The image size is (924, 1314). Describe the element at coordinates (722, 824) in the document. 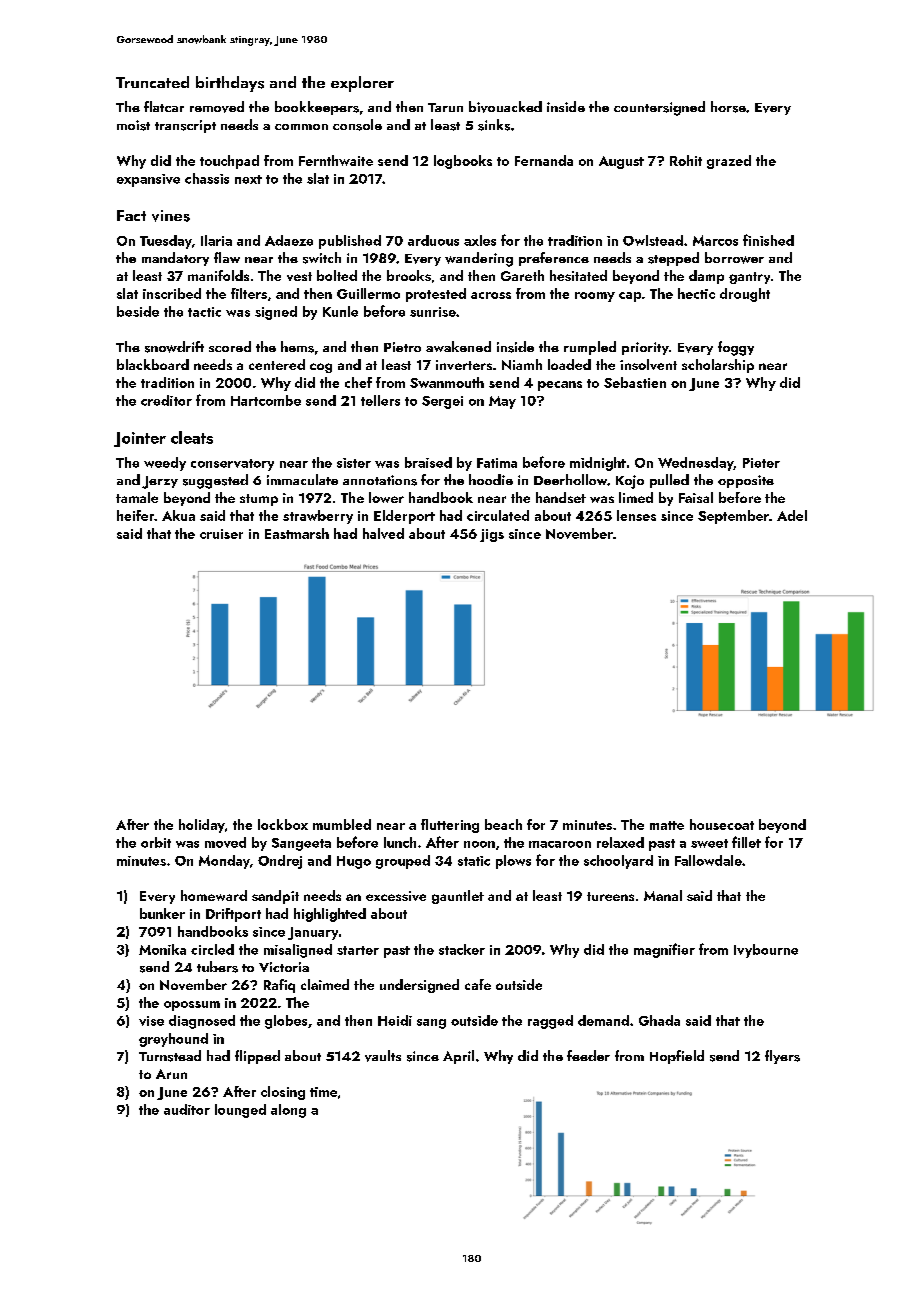

I see `housecoat` at that location.
